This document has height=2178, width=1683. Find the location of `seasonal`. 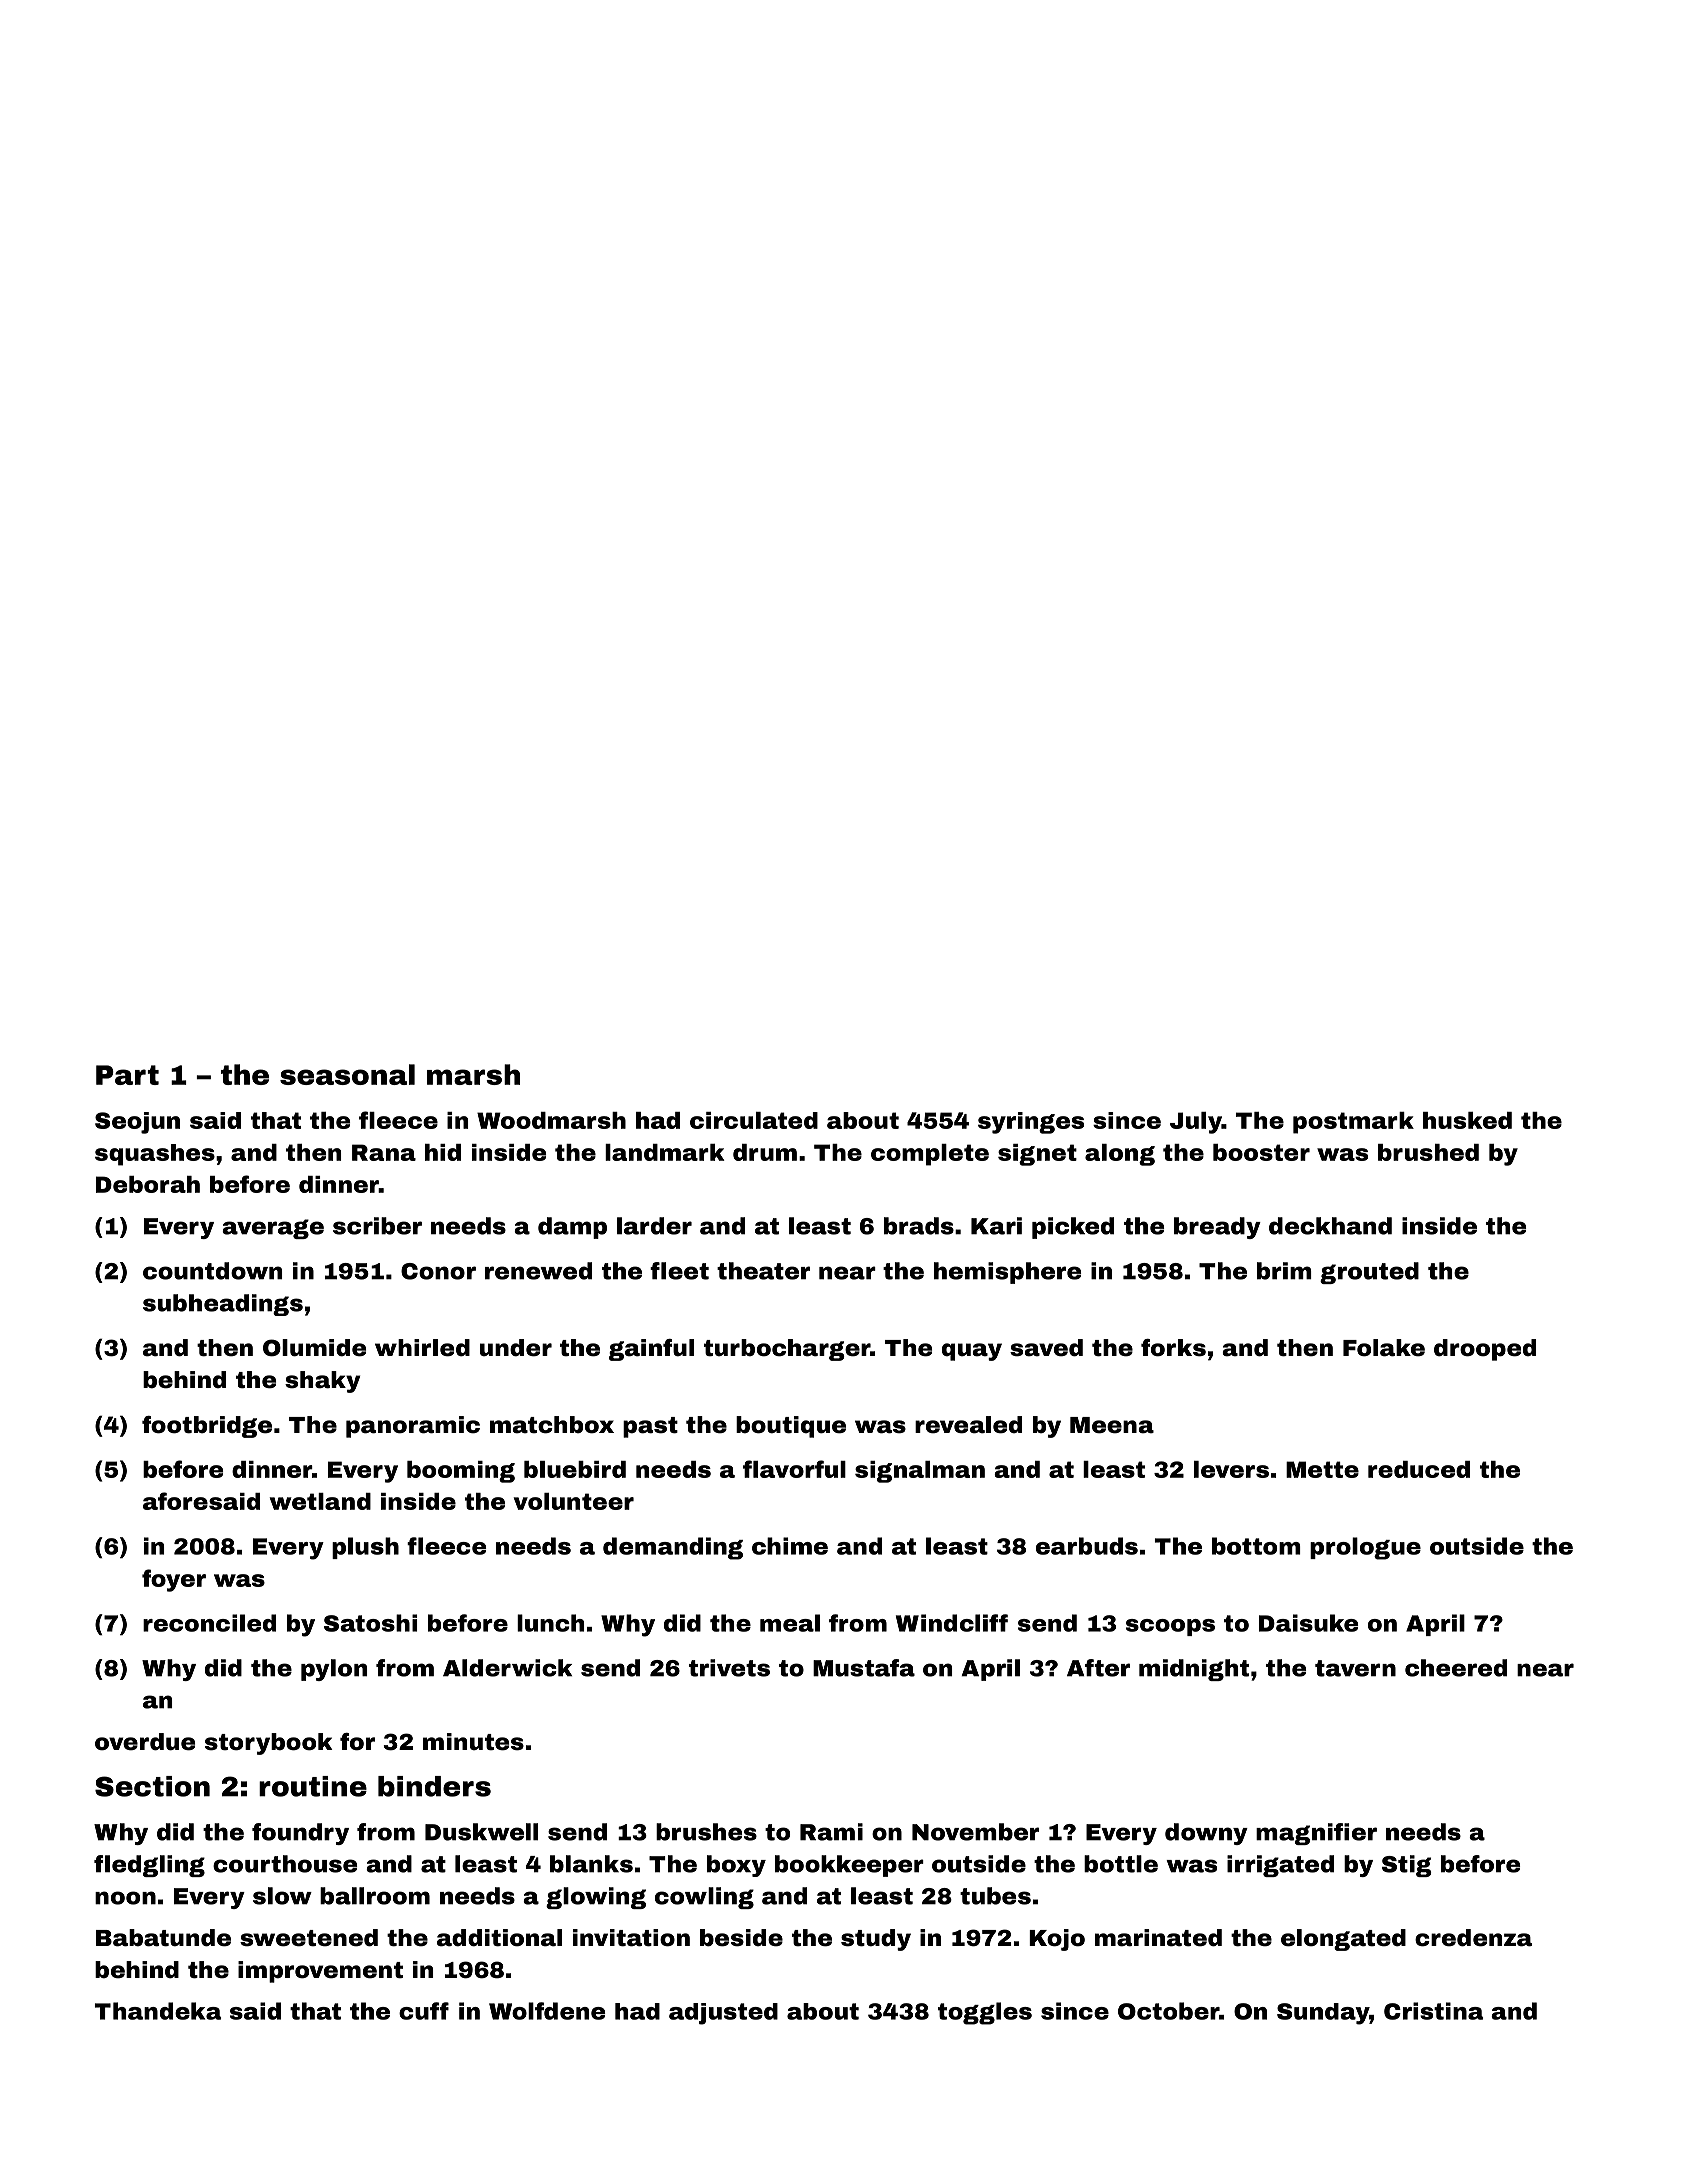

seasonal is located at coordinates (347, 1074).
